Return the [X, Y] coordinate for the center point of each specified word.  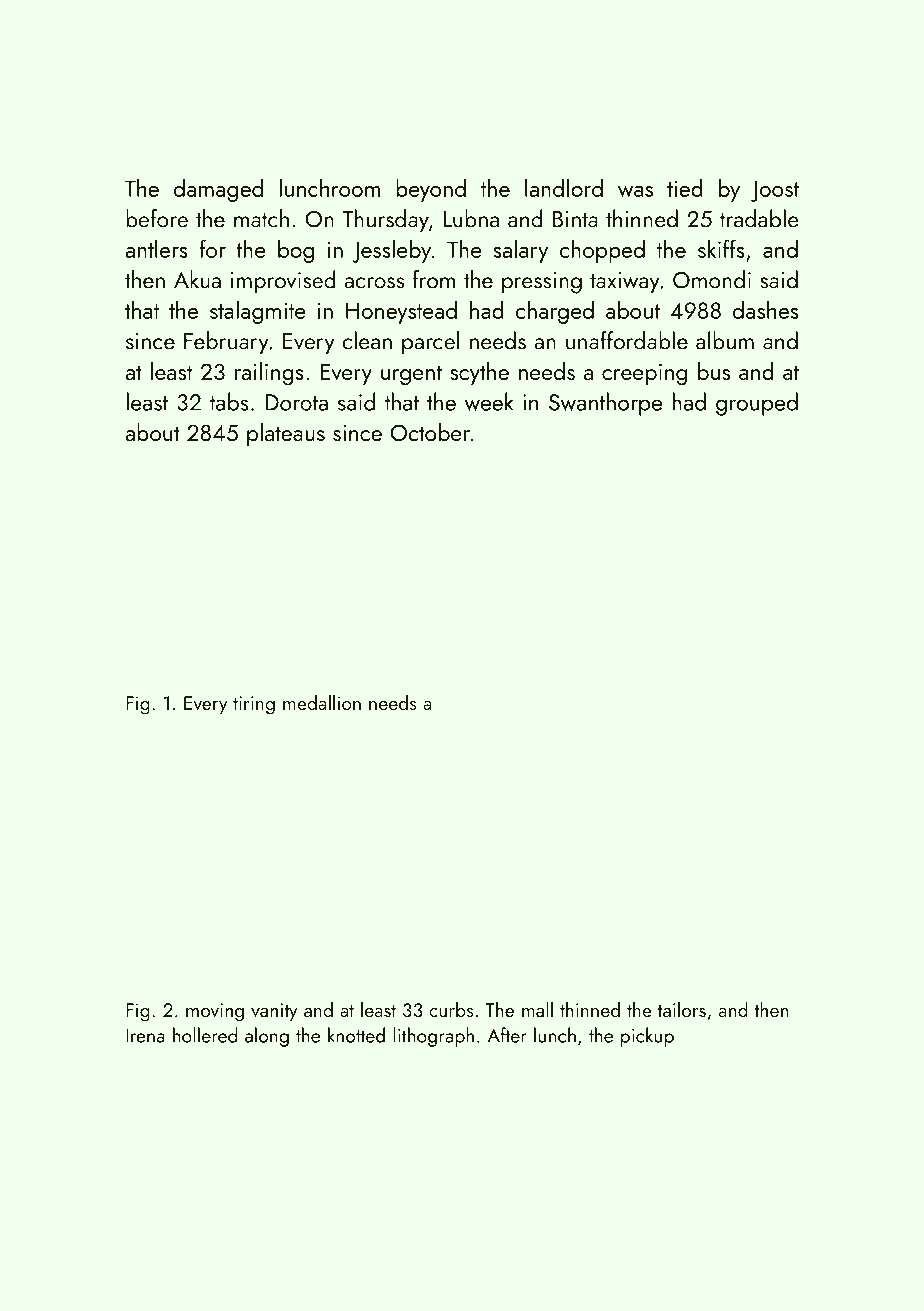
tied [685, 187]
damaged [218, 190]
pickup [647, 1037]
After [507, 1035]
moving [215, 1012]
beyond [431, 190]
